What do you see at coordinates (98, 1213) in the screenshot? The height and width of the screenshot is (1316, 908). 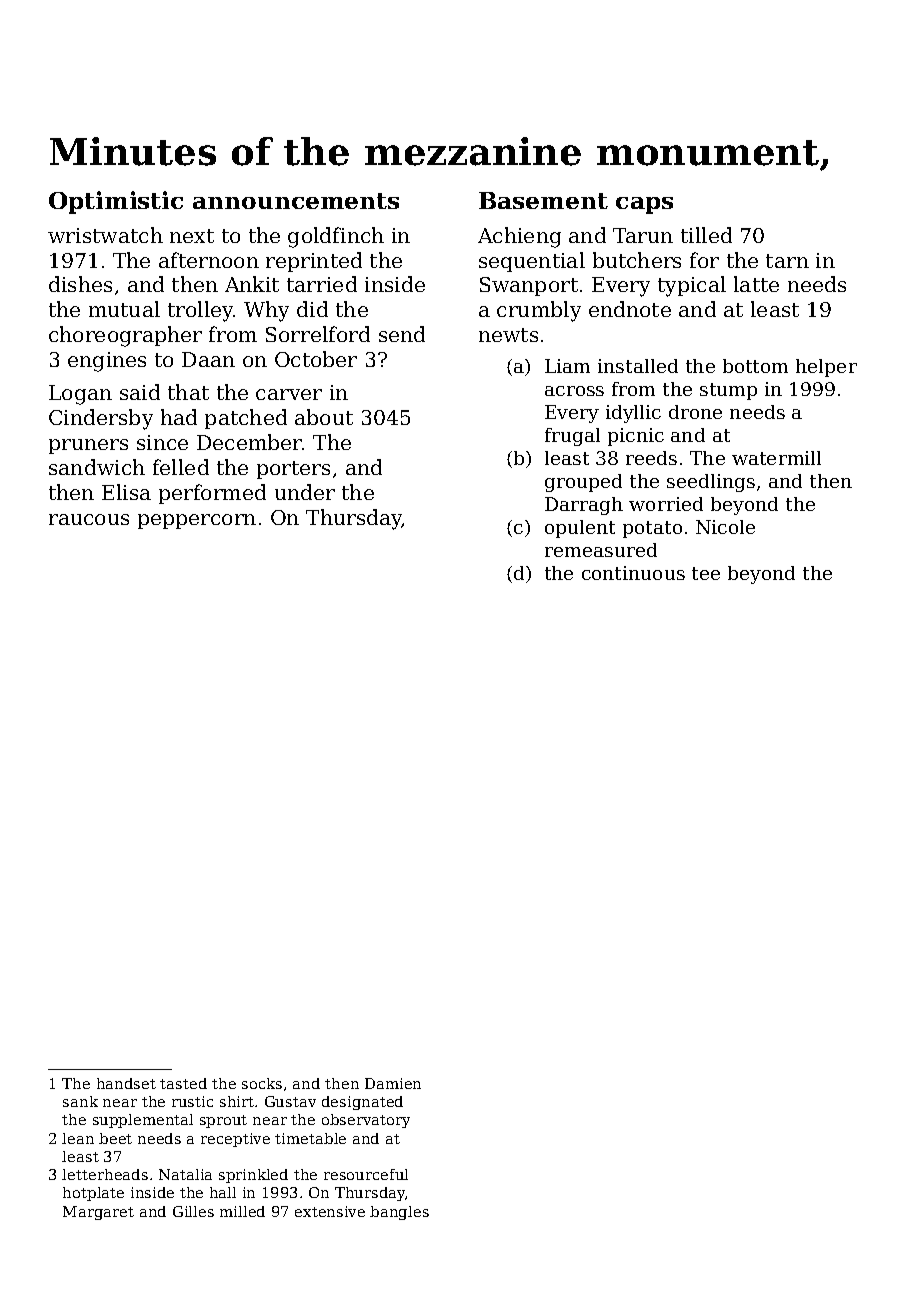 I see `Margaret` at bounding box center [98, 1213].
